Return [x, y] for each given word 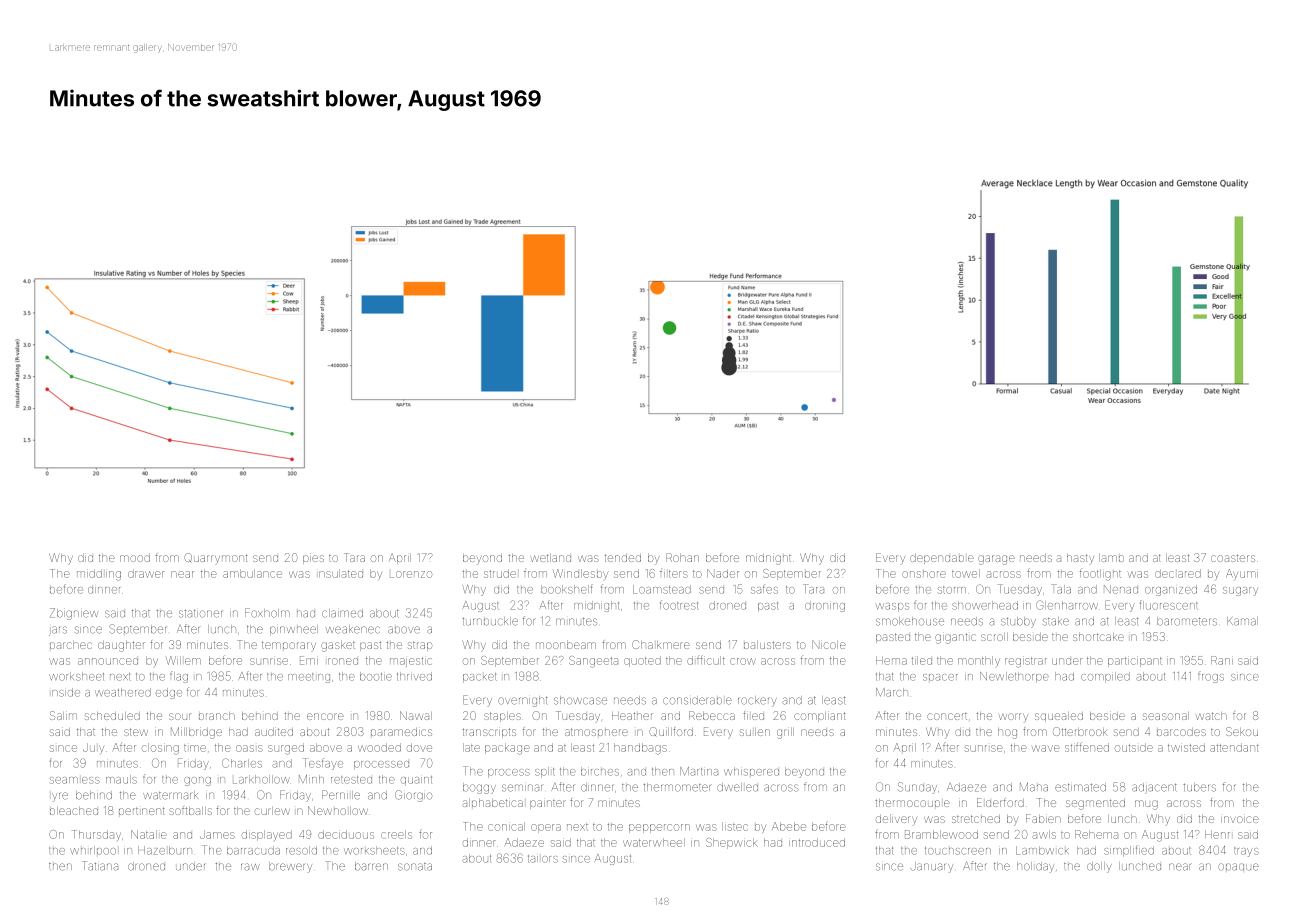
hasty [1080, 559]
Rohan [682, 557]
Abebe [789, 826]
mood [135, 558]
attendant [1234, 747]
